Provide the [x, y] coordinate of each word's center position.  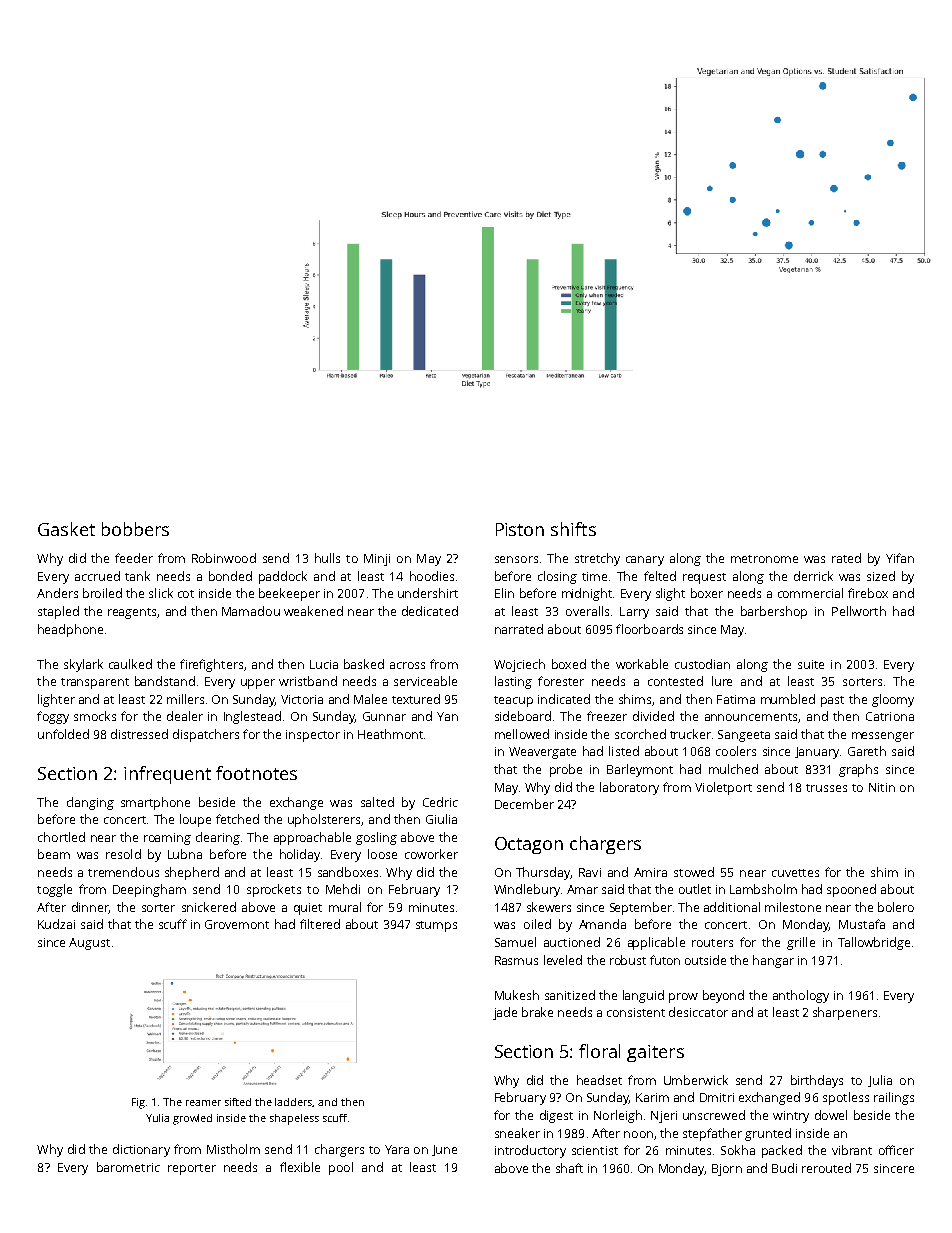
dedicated [430, 611]
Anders [57, 593]
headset [599, 1080]
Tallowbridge [874, 943]
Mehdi [343, 889]
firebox [868, 593]
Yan [447, 716]
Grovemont [237, 924]
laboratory [629, 788]
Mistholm [233, 1149]
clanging [90, 803]
